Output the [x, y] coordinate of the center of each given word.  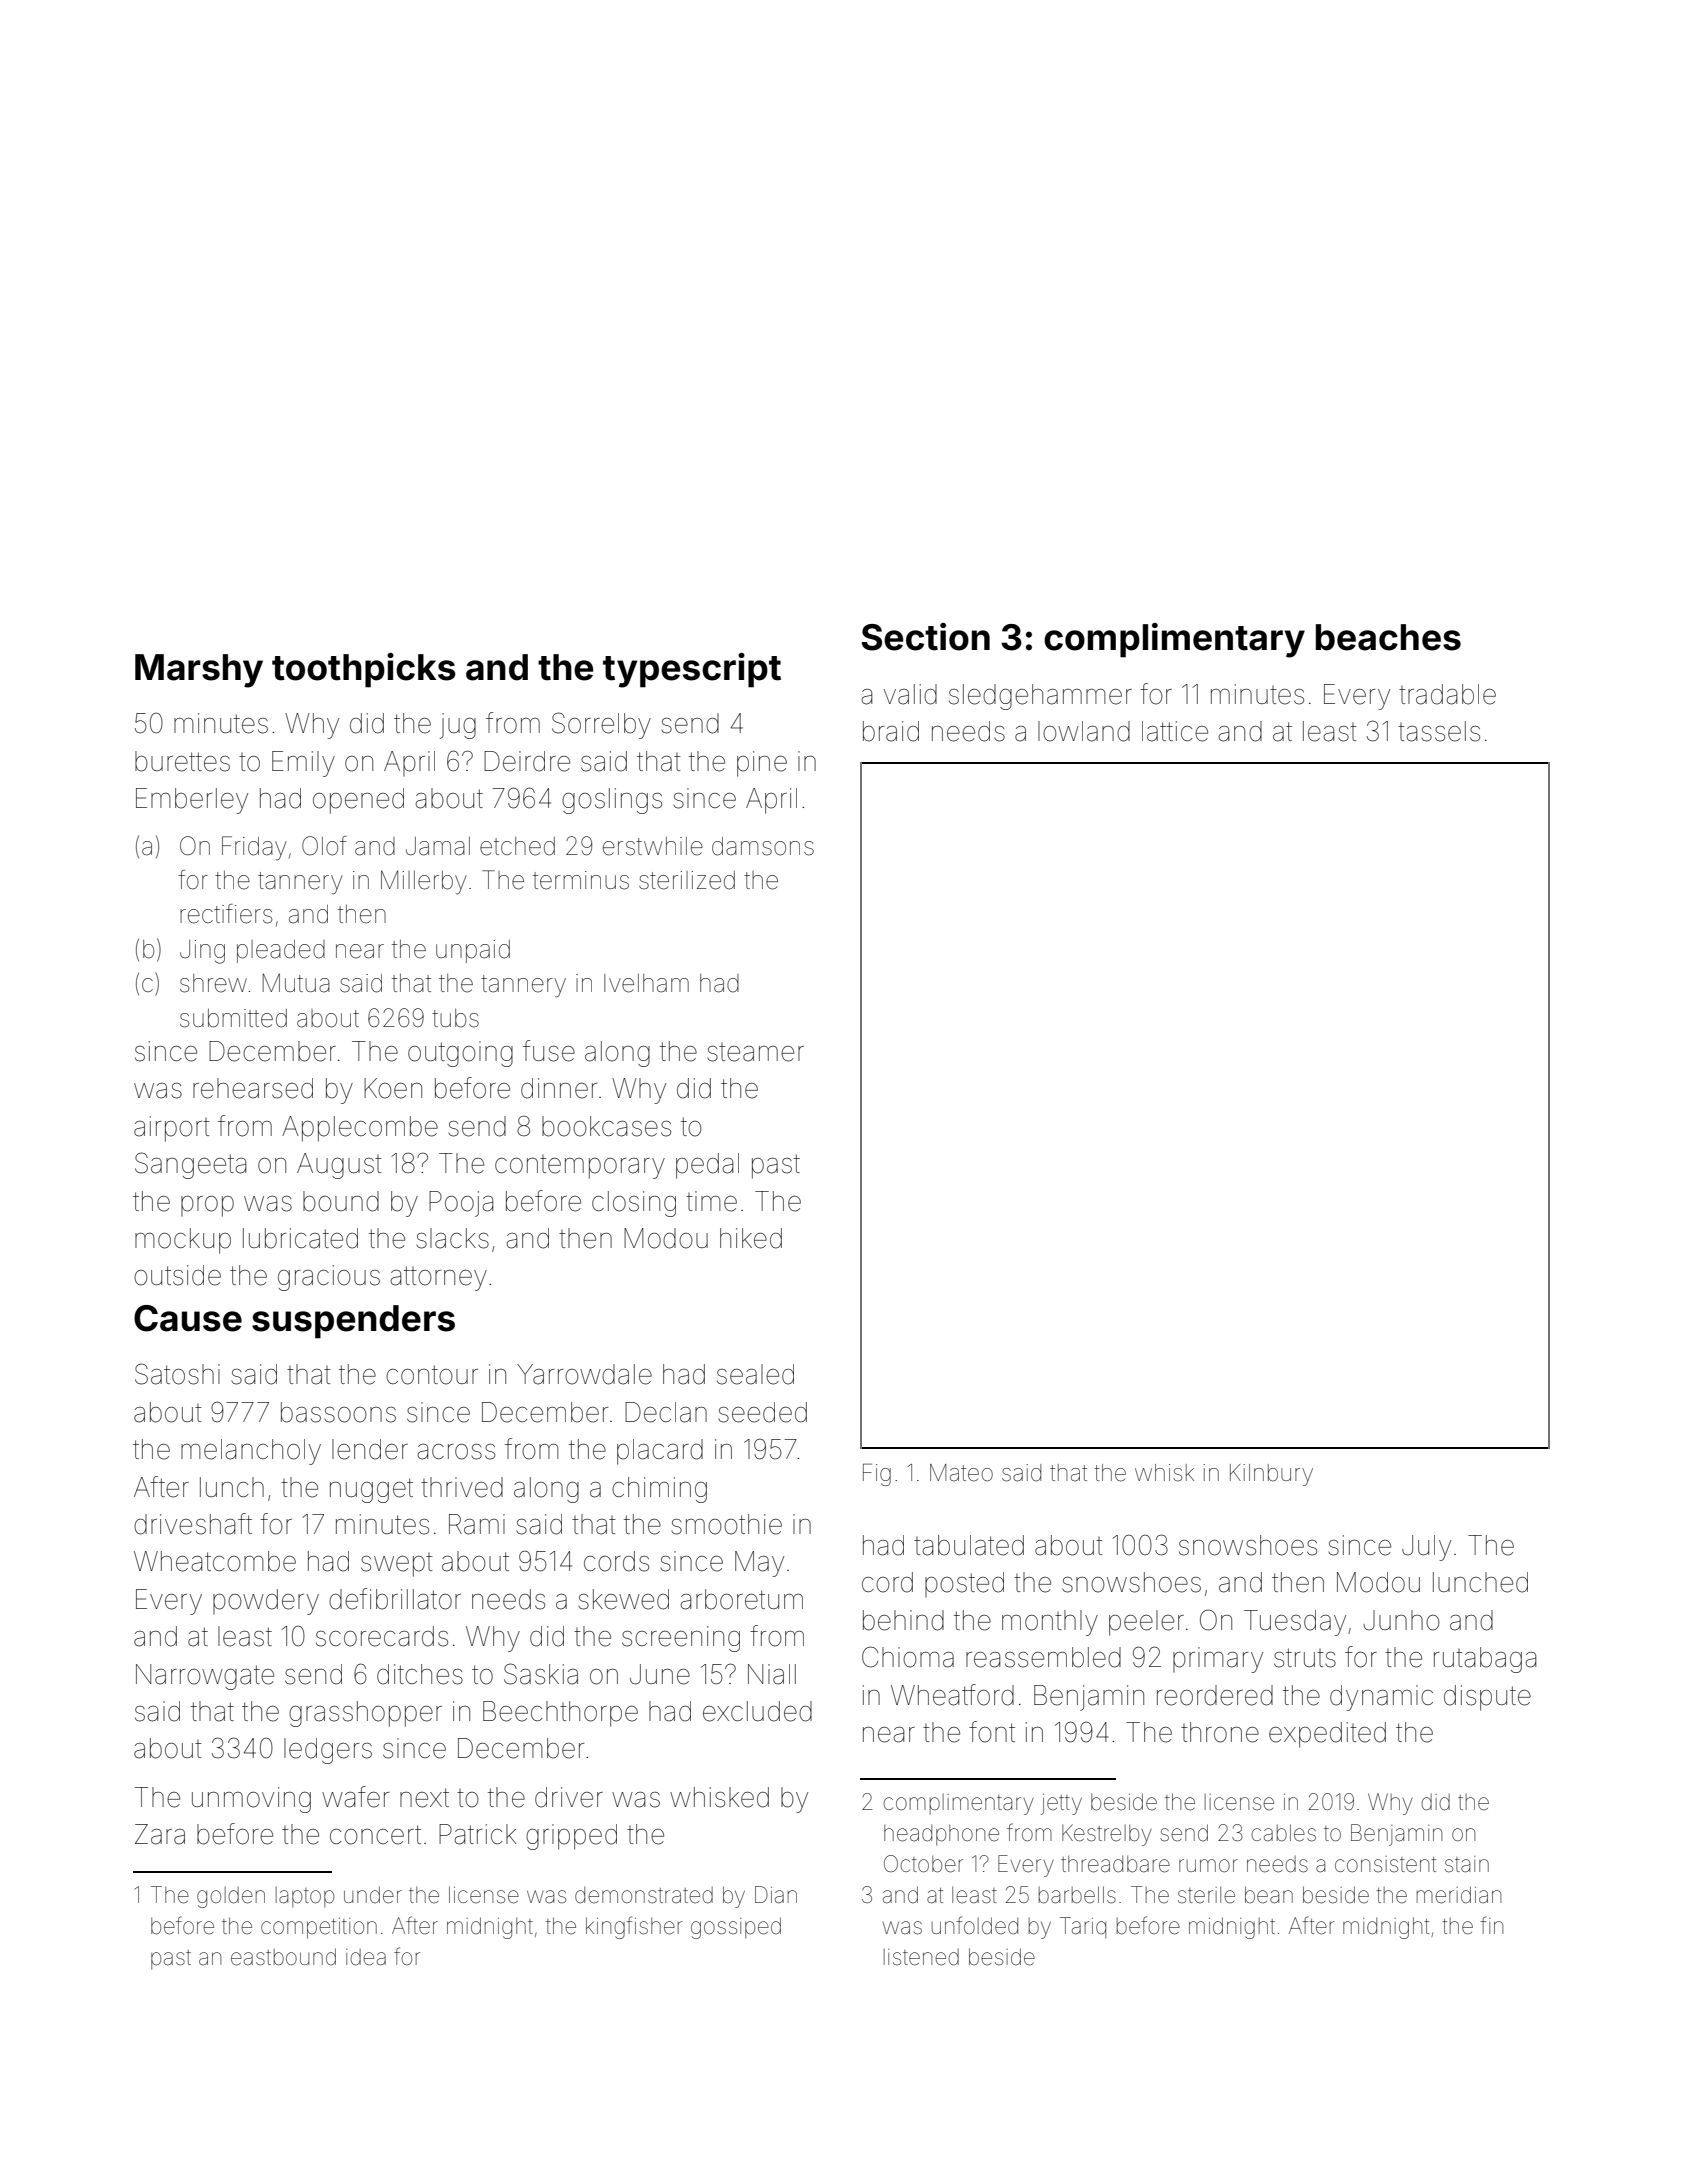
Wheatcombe [215, 1561]
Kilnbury [1271, 1475]
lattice [1175, 731]
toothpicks [364, 670]
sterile [1206, 1895]
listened [921, 1957]
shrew [213, 983]
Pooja [461, 1204]
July [1426, 1548]
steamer [755, 1052]
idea [366, 1957]
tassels [1439, 731]
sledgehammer [1040, 697]
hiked [751, 1238]
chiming [659, 1490]
